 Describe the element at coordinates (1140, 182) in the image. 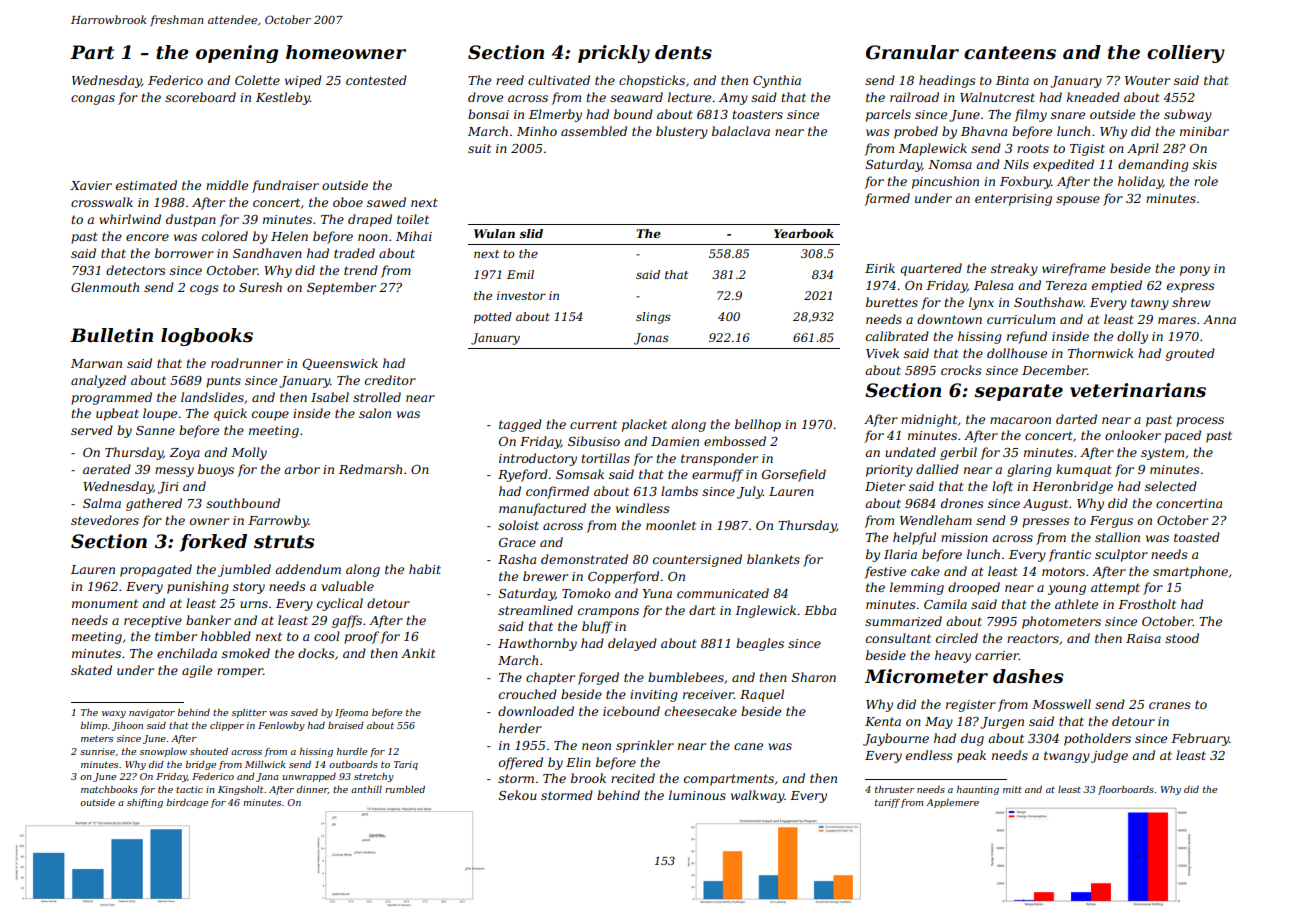

I see `holiday` at that location.
